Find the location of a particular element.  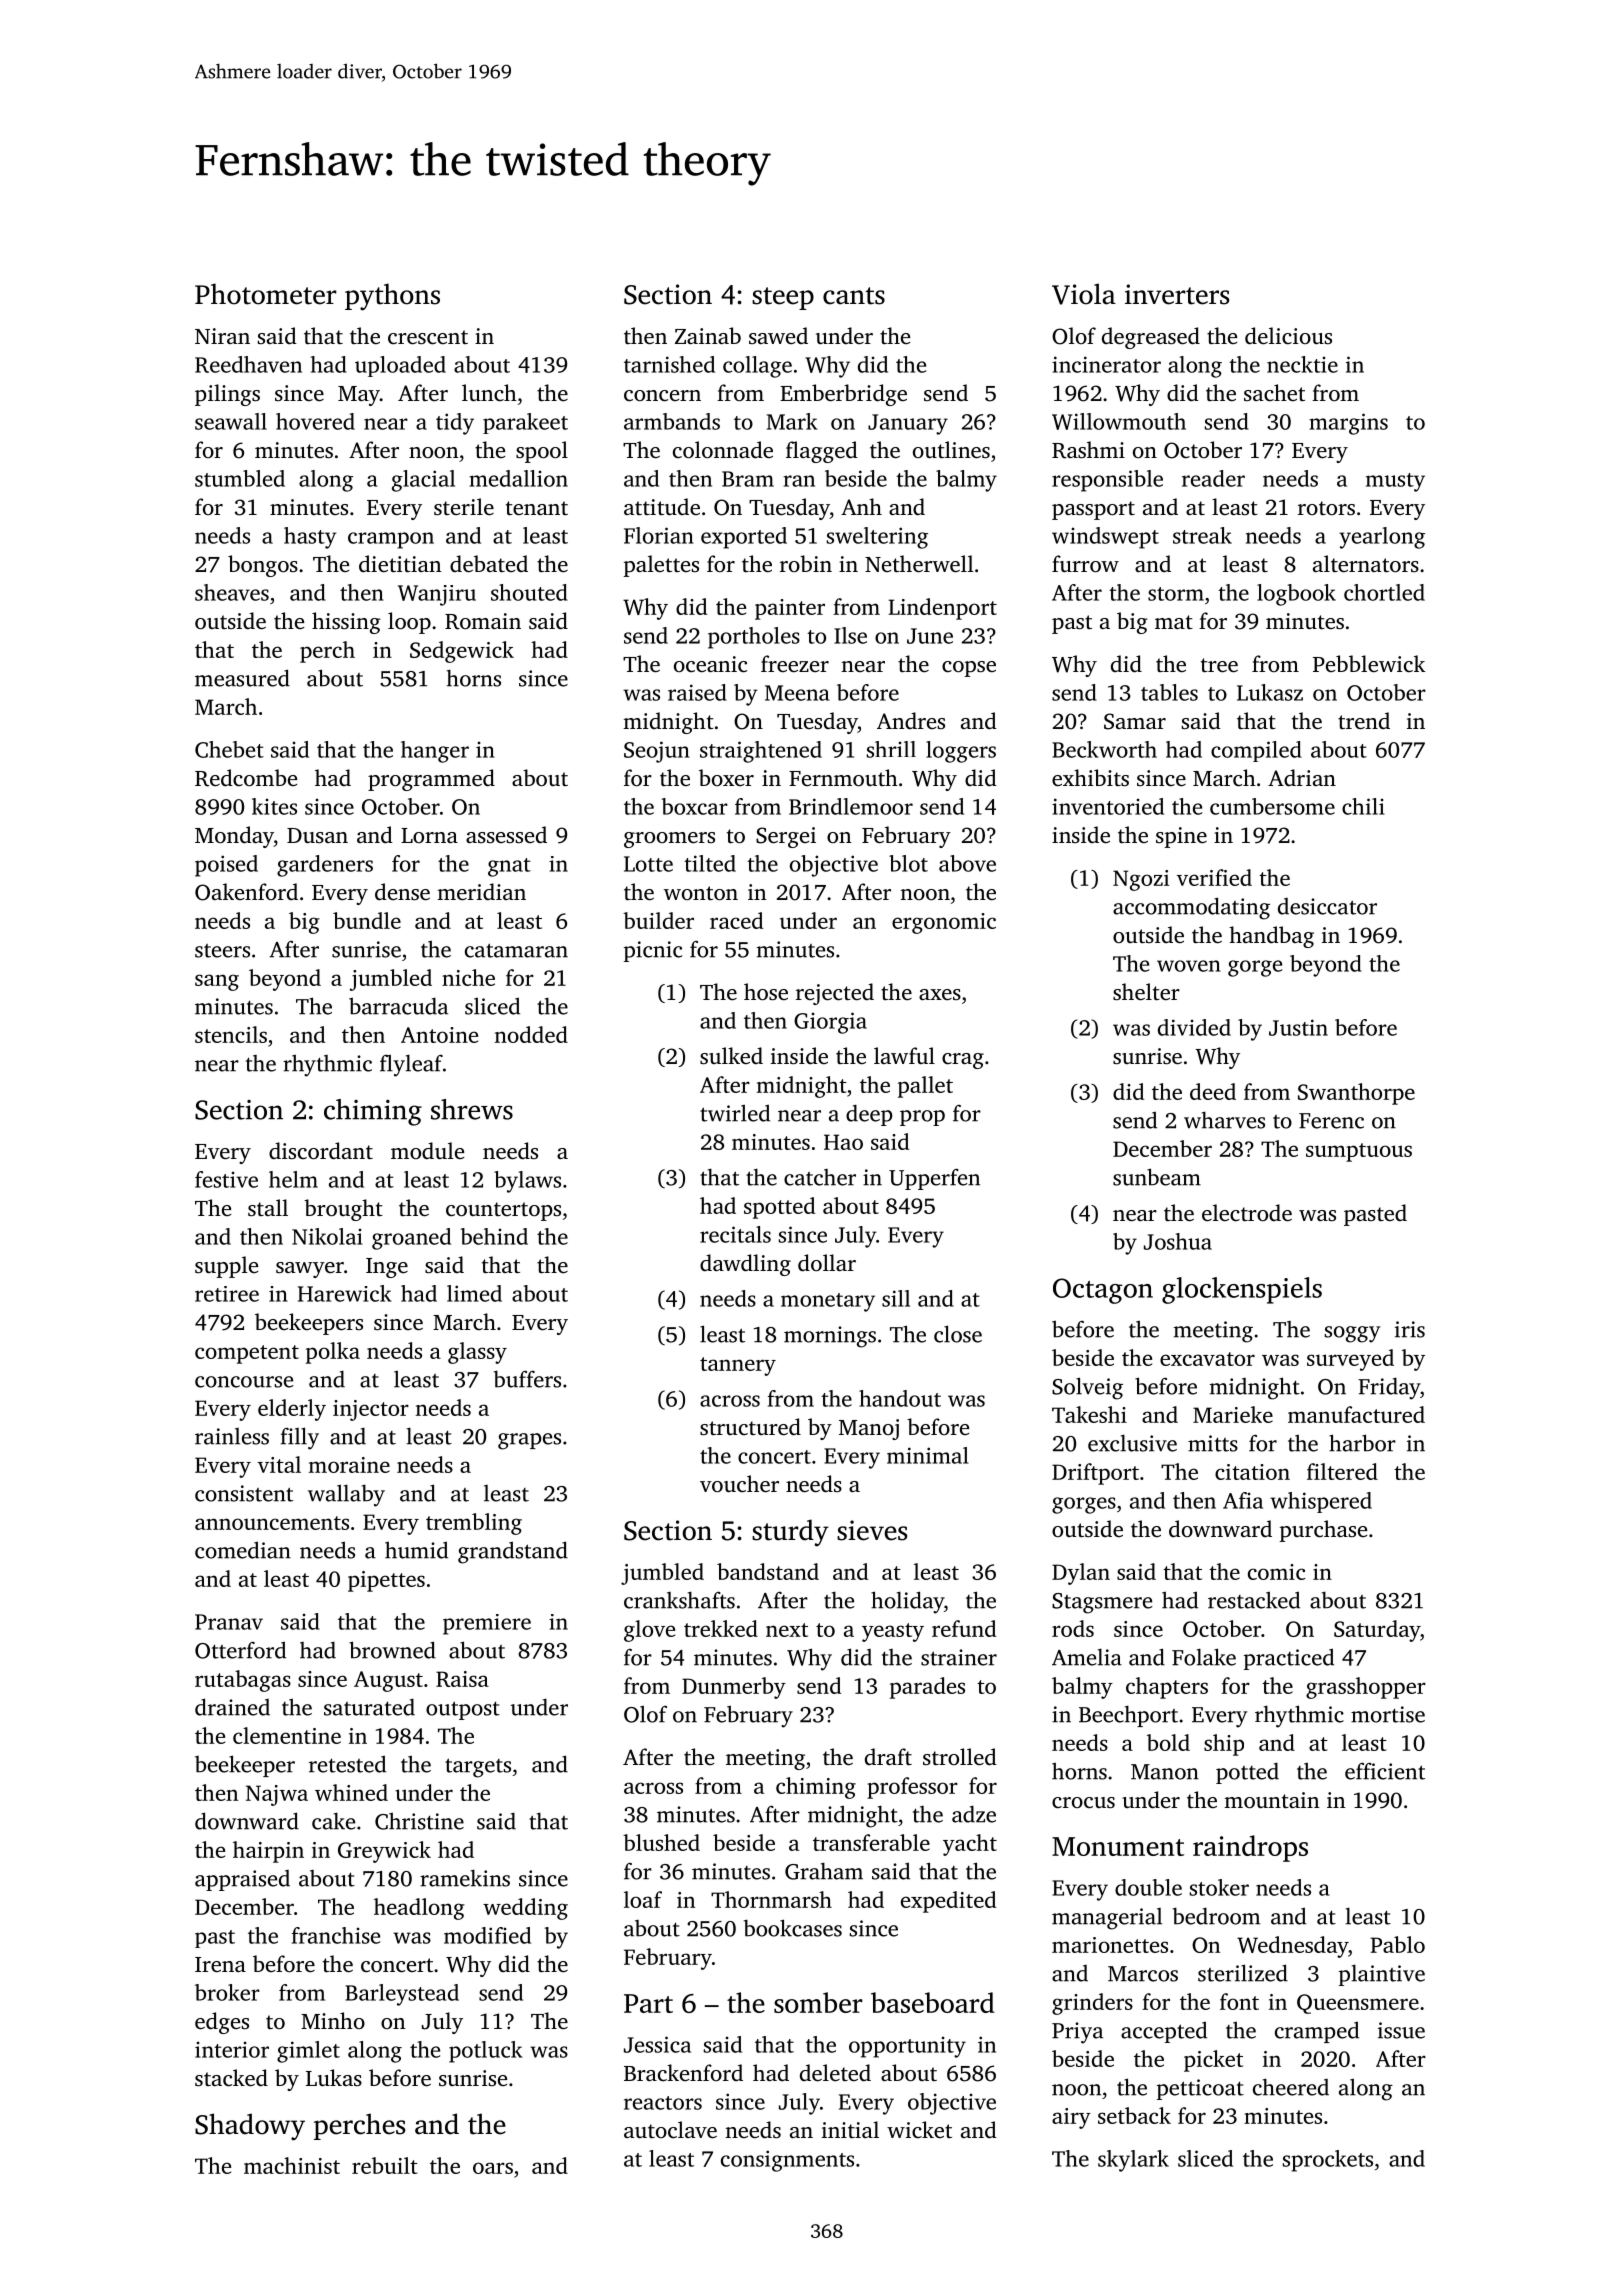

musty is located at coordinates (1395, 482).
